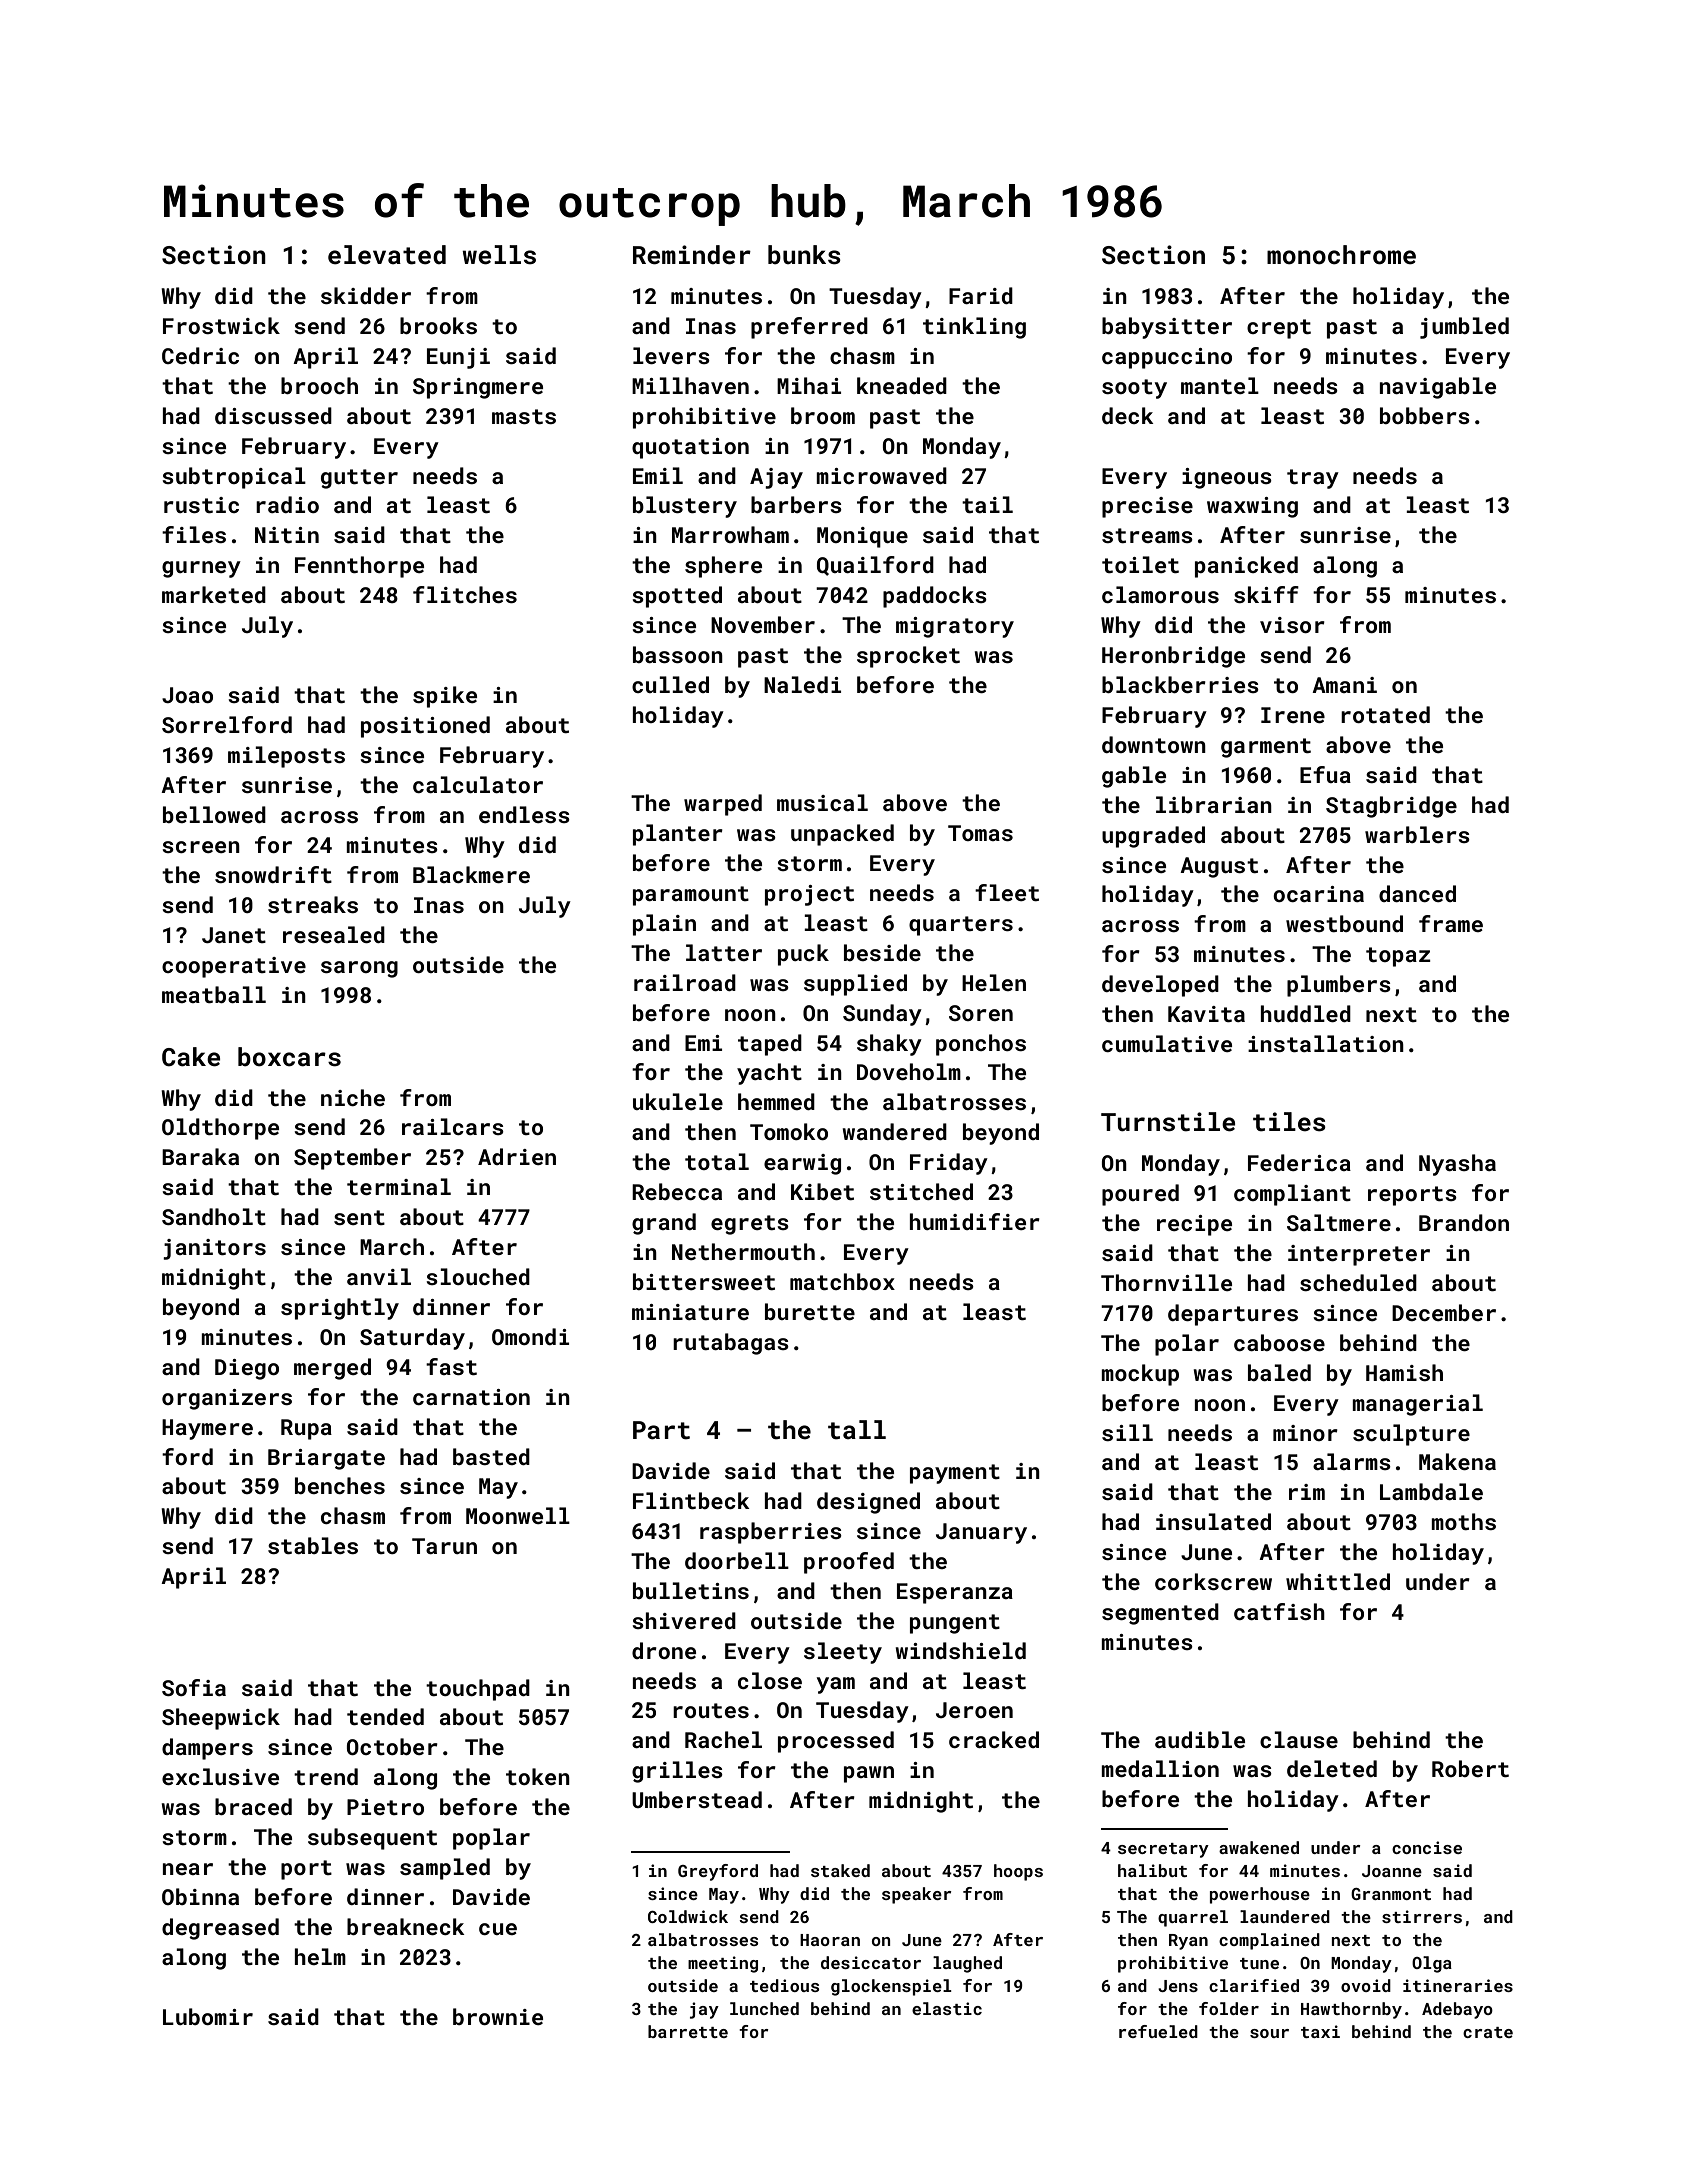 The width and height of the screenshot is (1683, 2178). I want to click on sprocket, so click(908, 657).
